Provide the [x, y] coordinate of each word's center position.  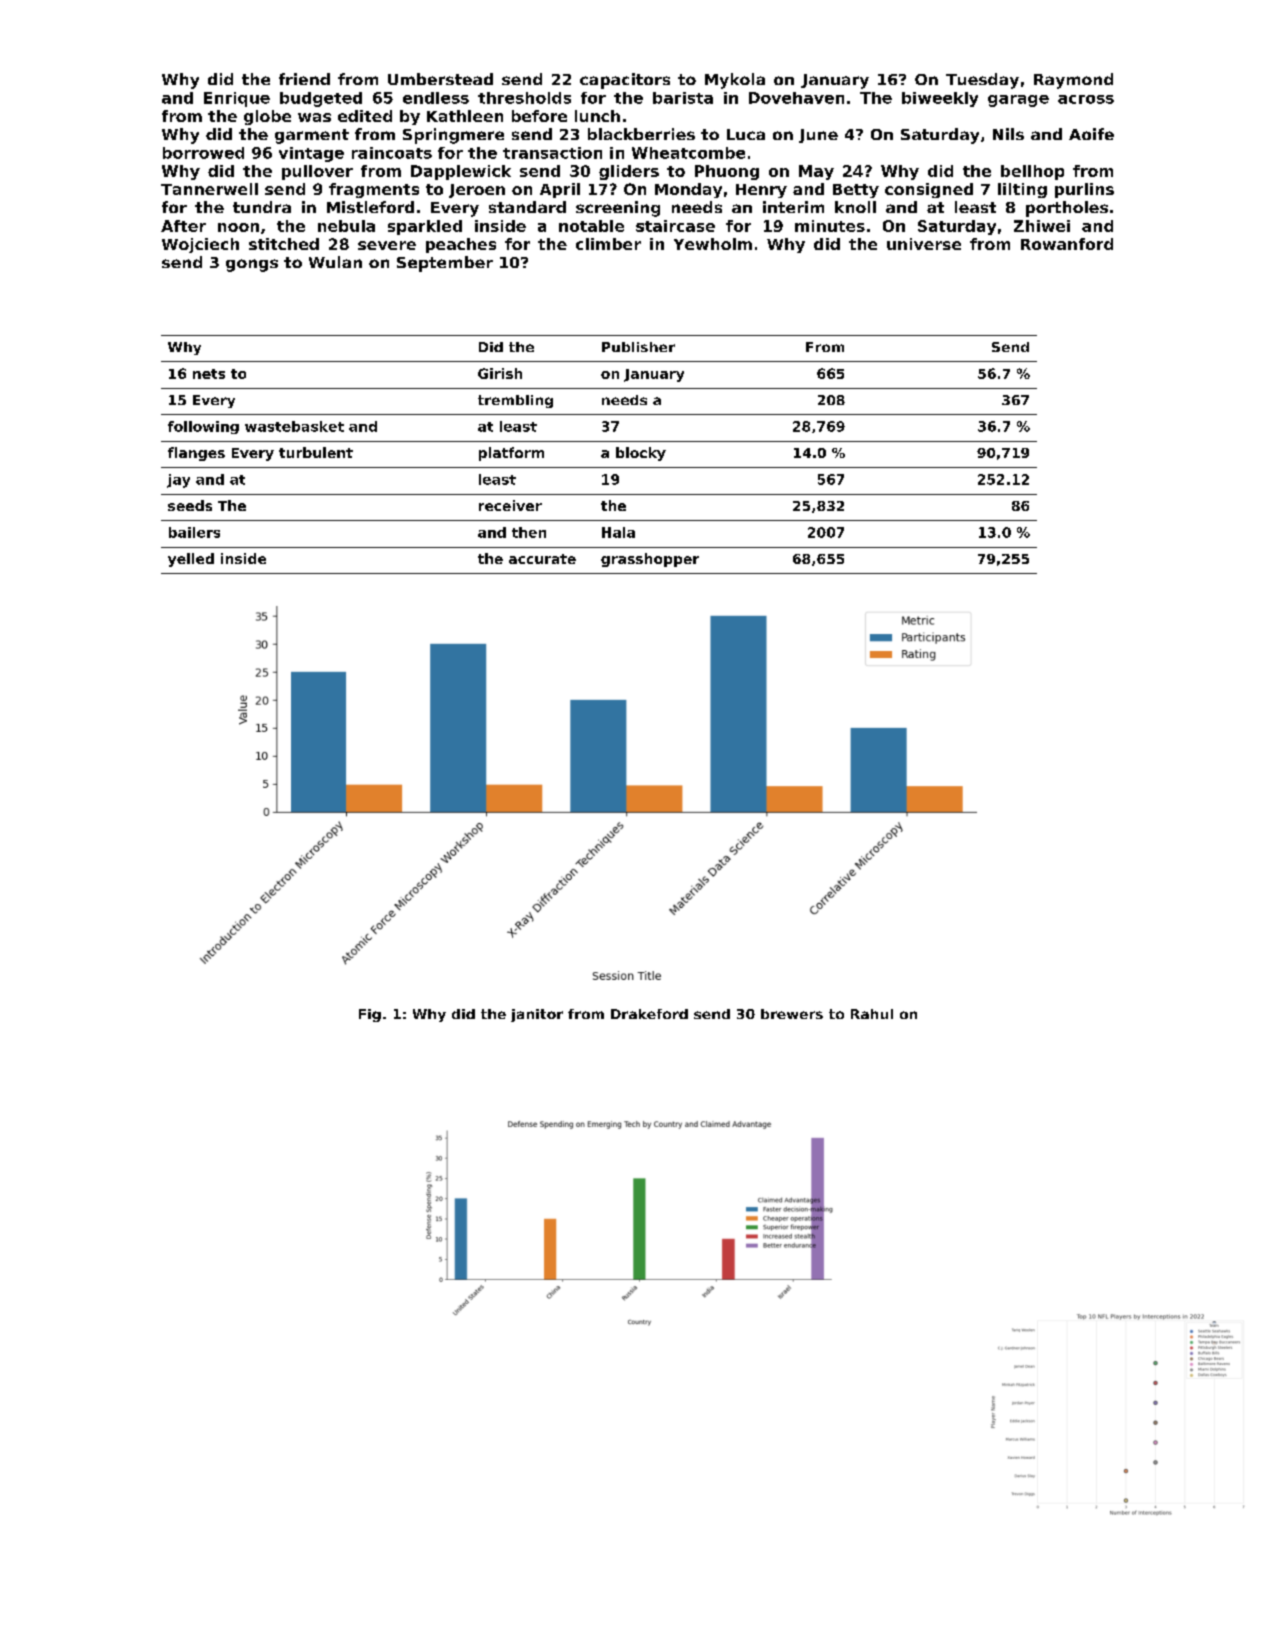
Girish [500, 373]
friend [304, 79]
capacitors [625, 81]
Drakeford [649, 1014]
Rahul [872, 1014]
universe [924, 244]
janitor [537, 1015]
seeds [190, 505]
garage [1018, 101]
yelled [191, 560]
